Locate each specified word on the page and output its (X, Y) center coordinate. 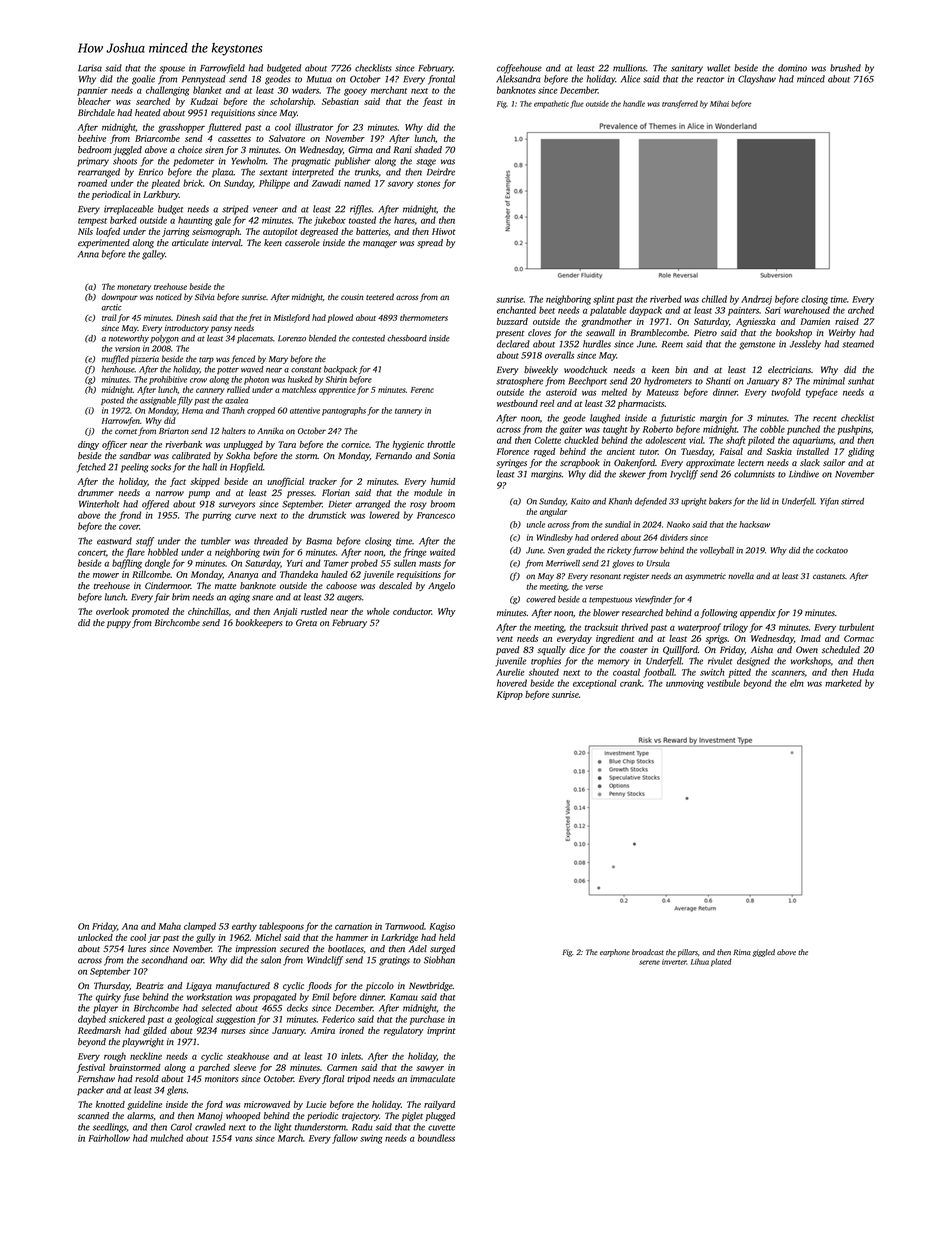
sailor (834, 462)
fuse (131, 998)
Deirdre (441, 172)
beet (547, 310)
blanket (207, 90)
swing (371, 1139)
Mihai (719, 103)
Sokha (238, 455)
